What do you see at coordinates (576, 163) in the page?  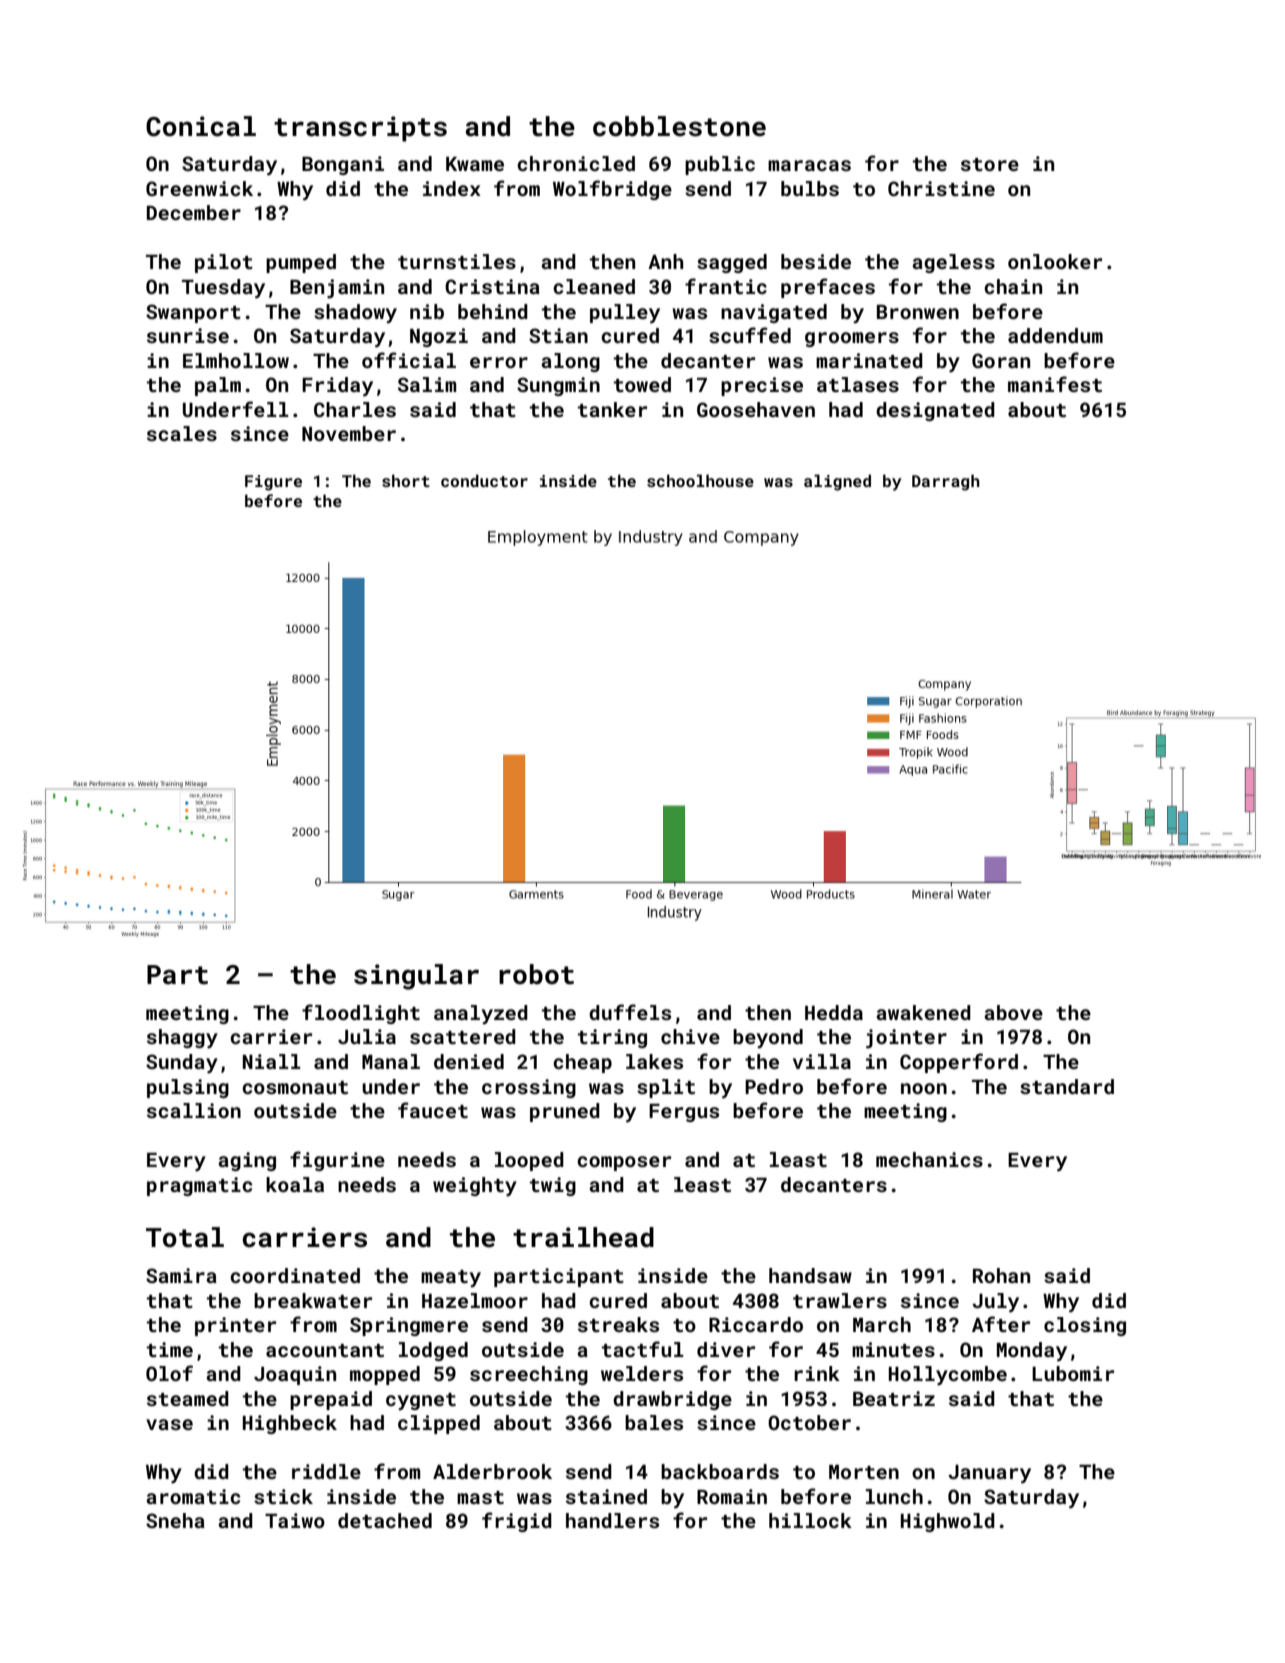 I see `chronicled` at bounding box center [576, 163].
